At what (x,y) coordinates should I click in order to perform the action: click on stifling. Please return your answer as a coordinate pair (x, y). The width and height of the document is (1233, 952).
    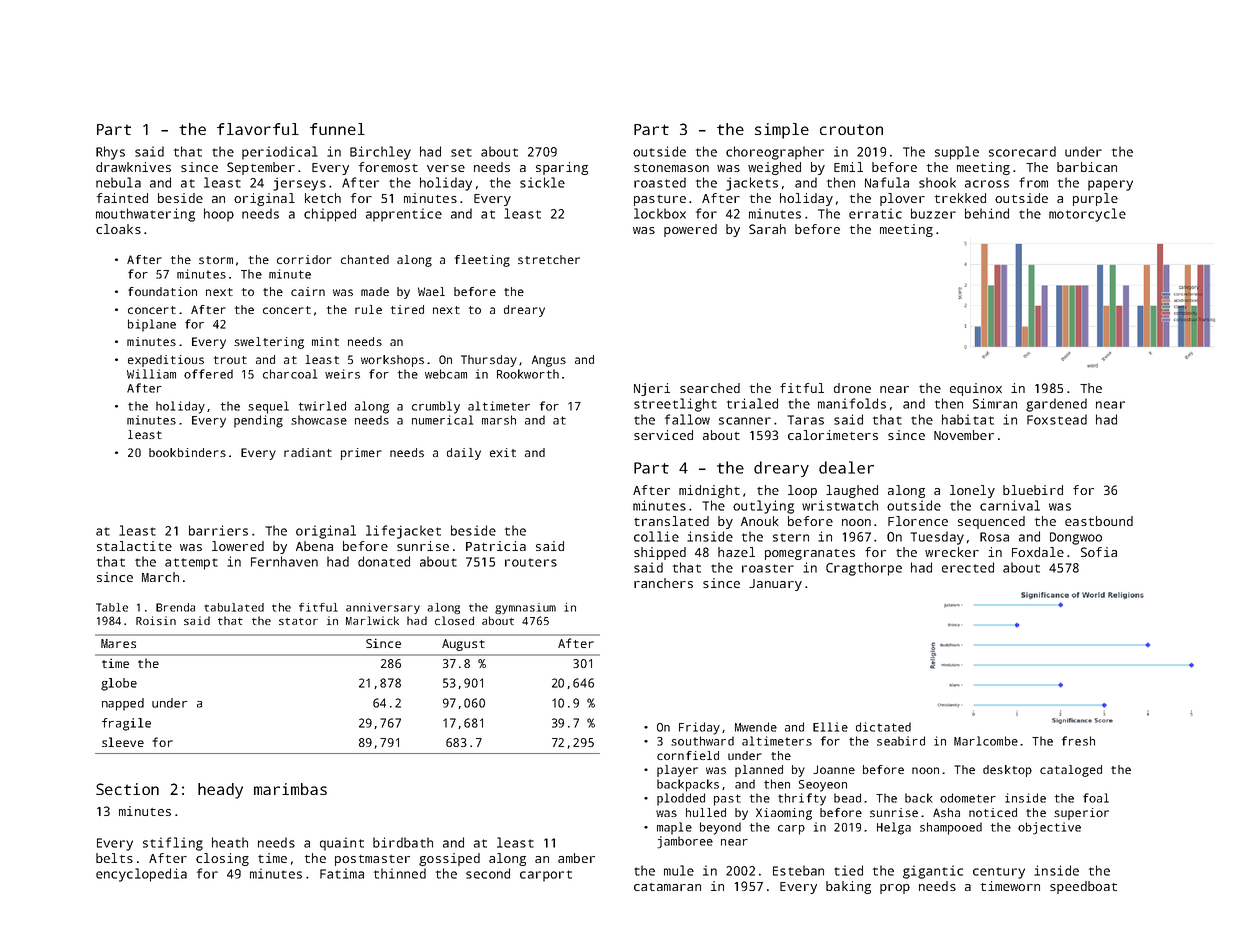
    Looking at the image, I should click on (173, 844).
